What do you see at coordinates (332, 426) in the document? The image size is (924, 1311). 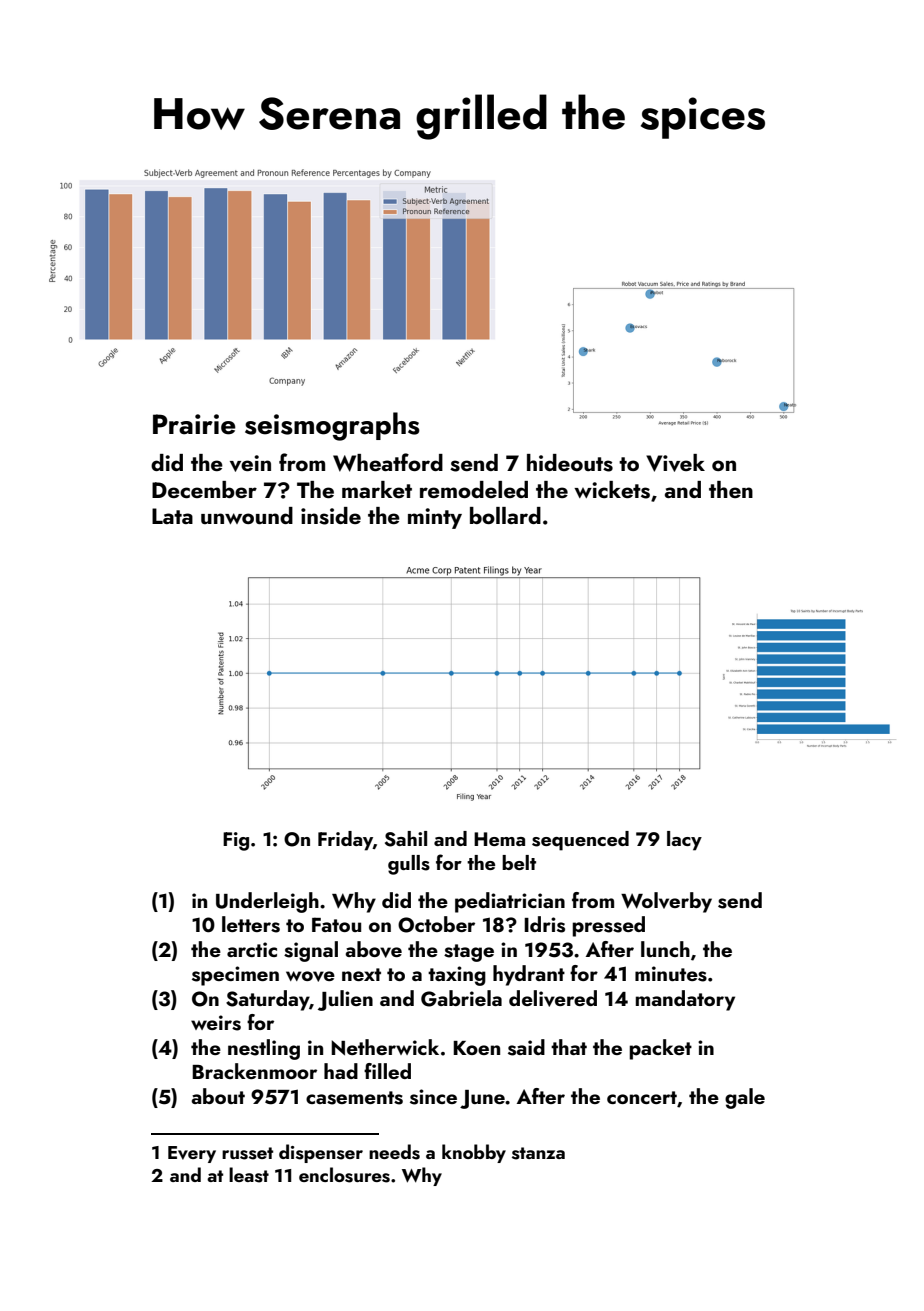 I see `seismographs` at bounding box center [332, 426].
